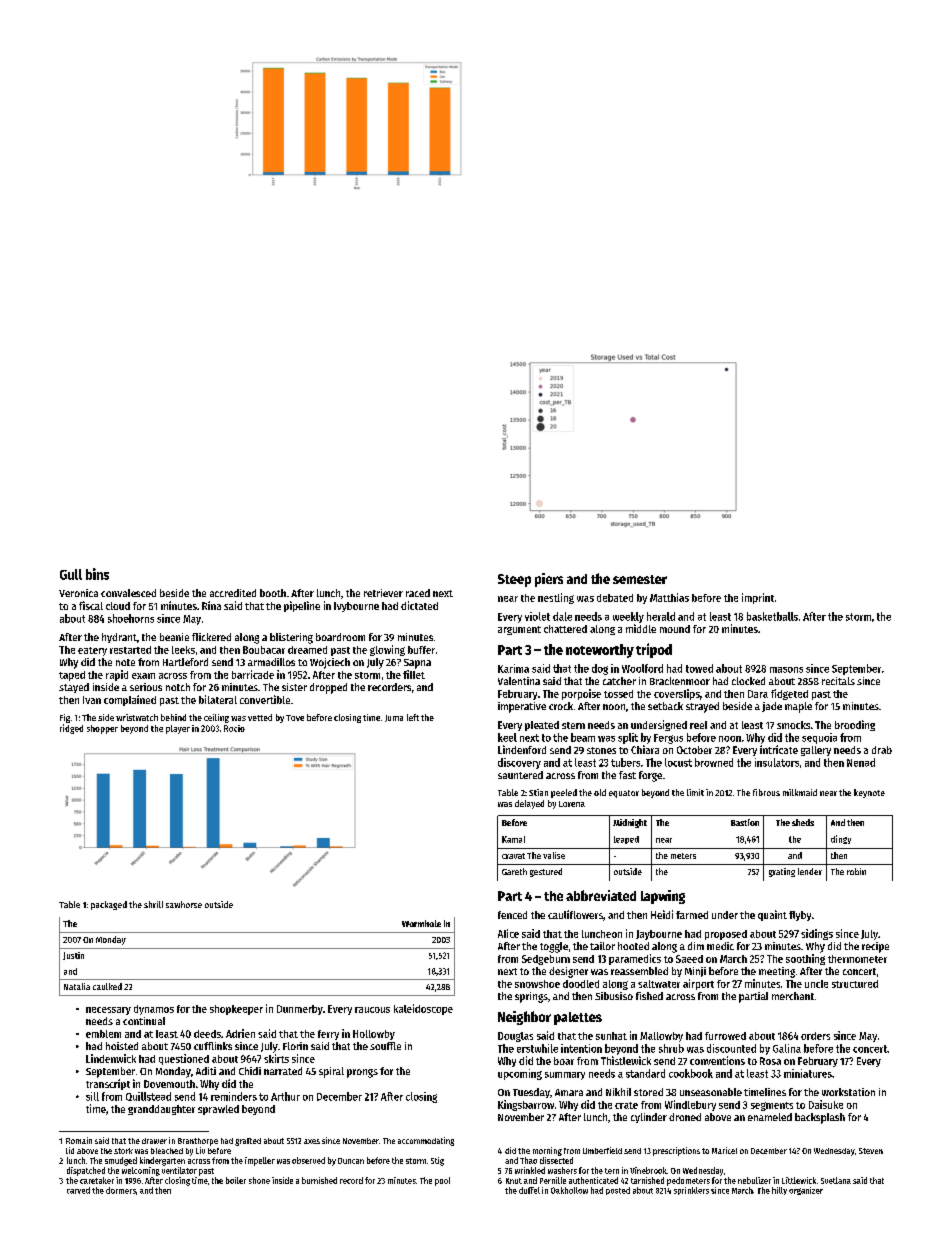 Image resolution: width=952 pixels, height=1233 pixels. What do you see at coordinates (512, 915) in the screenshot?
I see `fenced` at bounding box center [512, 915].
